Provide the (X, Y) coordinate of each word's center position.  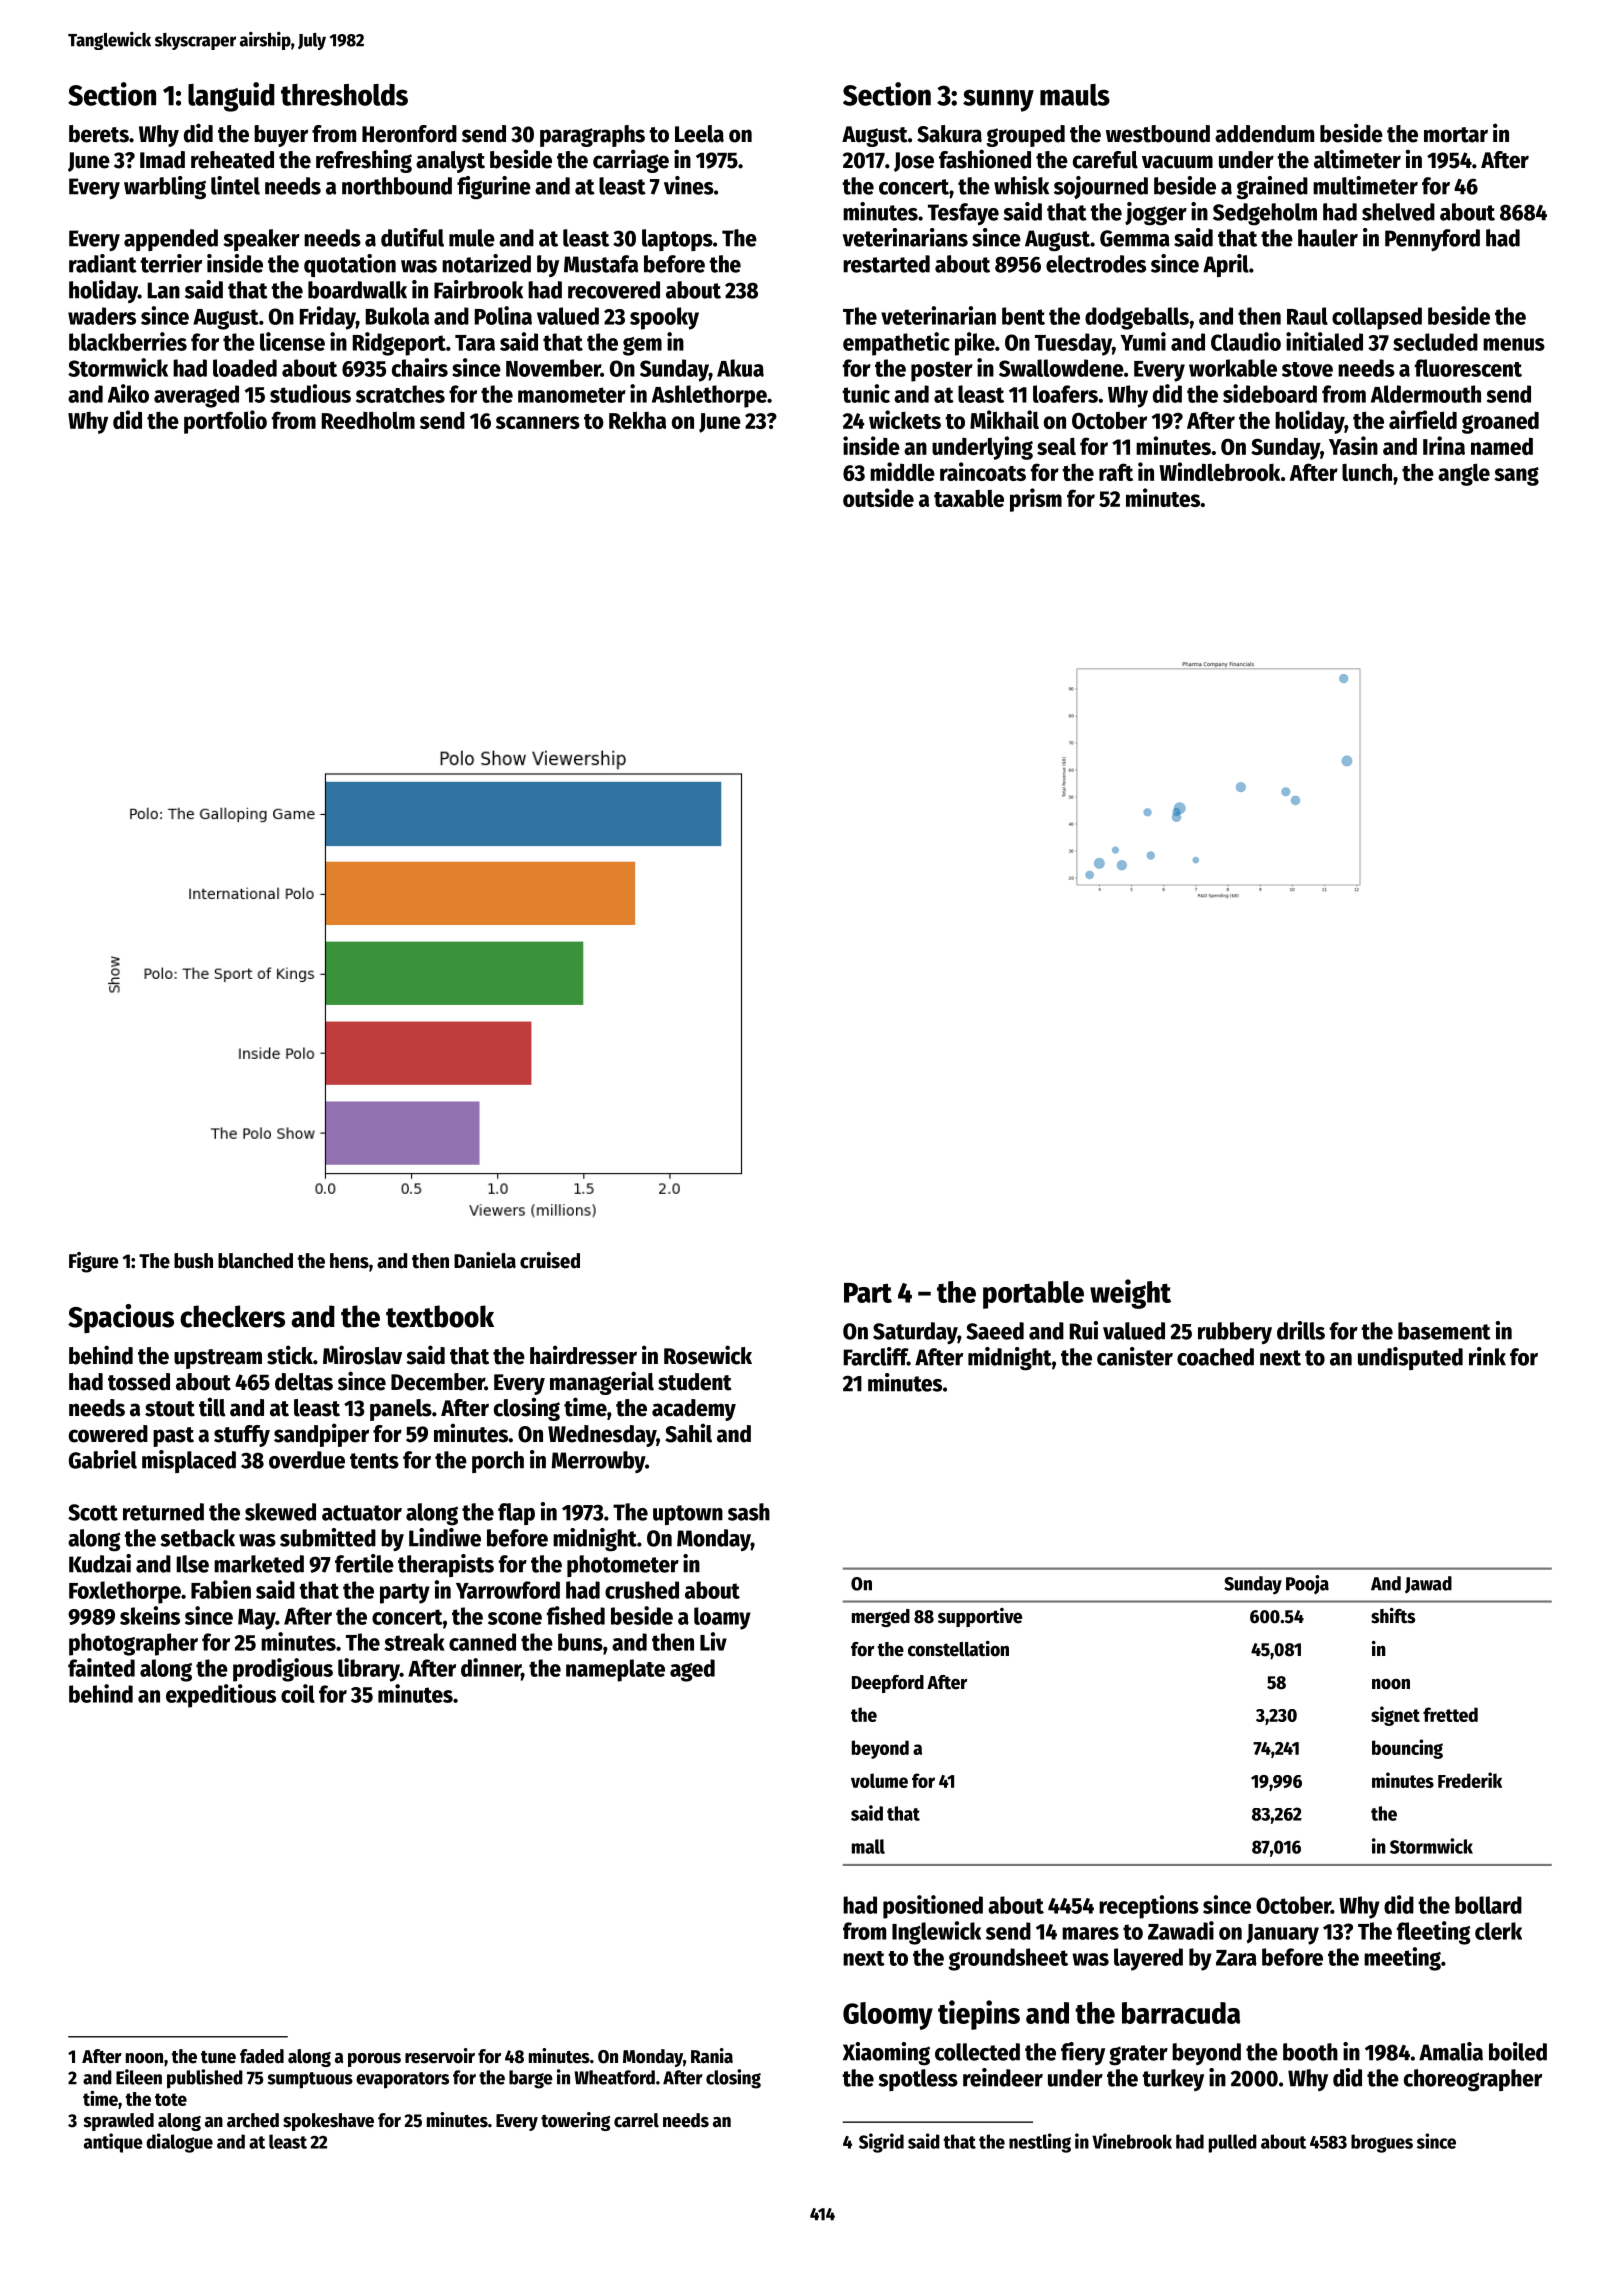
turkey (1173, 2080)
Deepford (888, 1684)
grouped (1025, 136)
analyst (450, 162)
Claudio (1246, 341)
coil (298, 1693)
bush (193, 1261)
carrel (636, 2120)
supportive (980, 1617)
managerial (602, 1383)
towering (575, 2121)
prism (1036, 500)
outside (878, 497)
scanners (538, 422)
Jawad (1428, 1585)
